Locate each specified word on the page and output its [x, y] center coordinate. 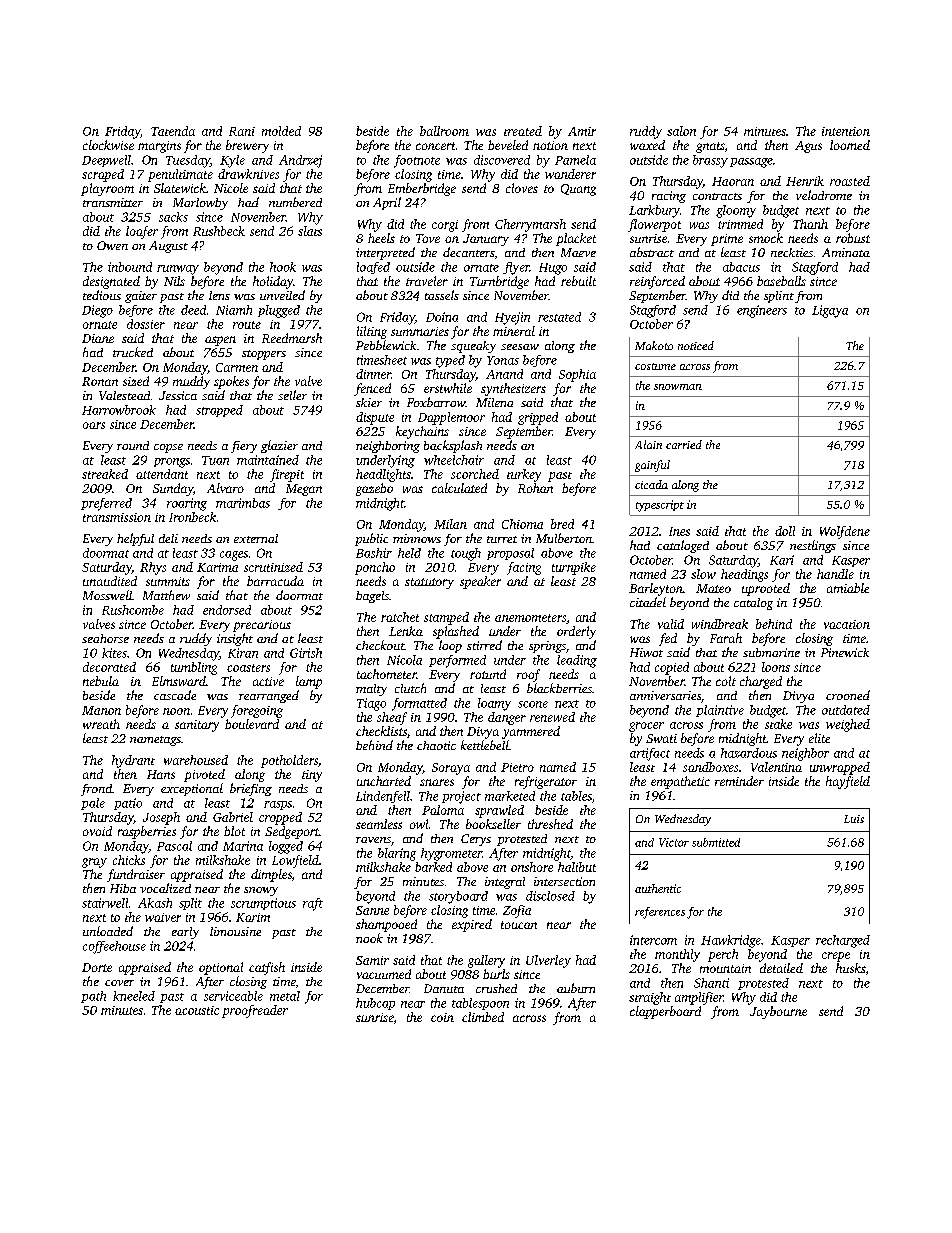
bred [562, 524]
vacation [847, 624]
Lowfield [295, 861]
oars [94, 425]
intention [846, 131]
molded [281, 131]
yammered [531, 732]
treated [523, 131]
